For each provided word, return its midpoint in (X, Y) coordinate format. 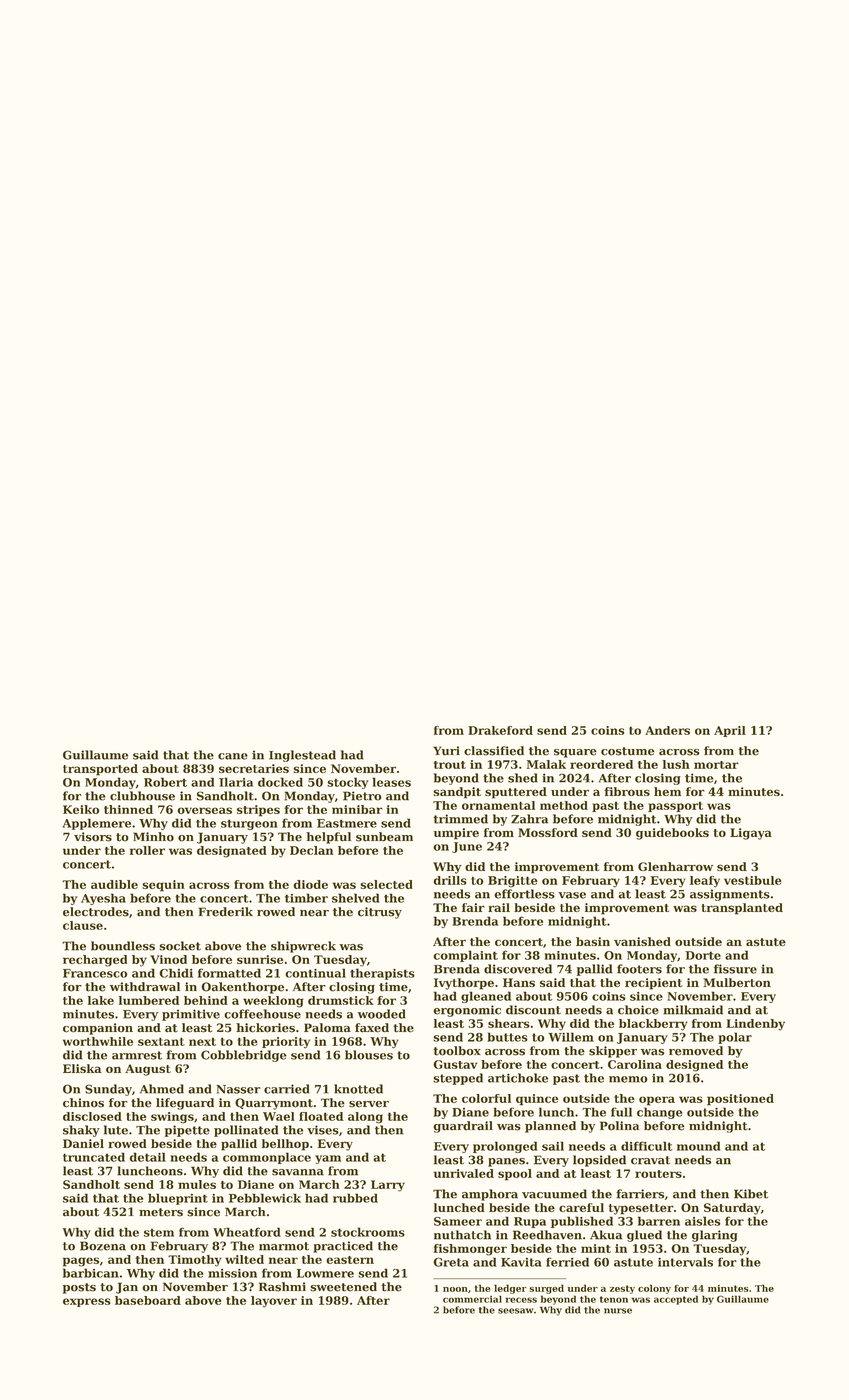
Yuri (446, 751)
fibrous (627, 791)
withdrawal (145, 987)
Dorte (703, 955)
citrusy (380, 913)
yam (328, 1159)
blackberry (653, 1025)
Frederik (225, 912)
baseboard (148, 1300)
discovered (518, 969)
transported (100, 770)
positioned (740, 1100)
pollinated (246, 1131)
